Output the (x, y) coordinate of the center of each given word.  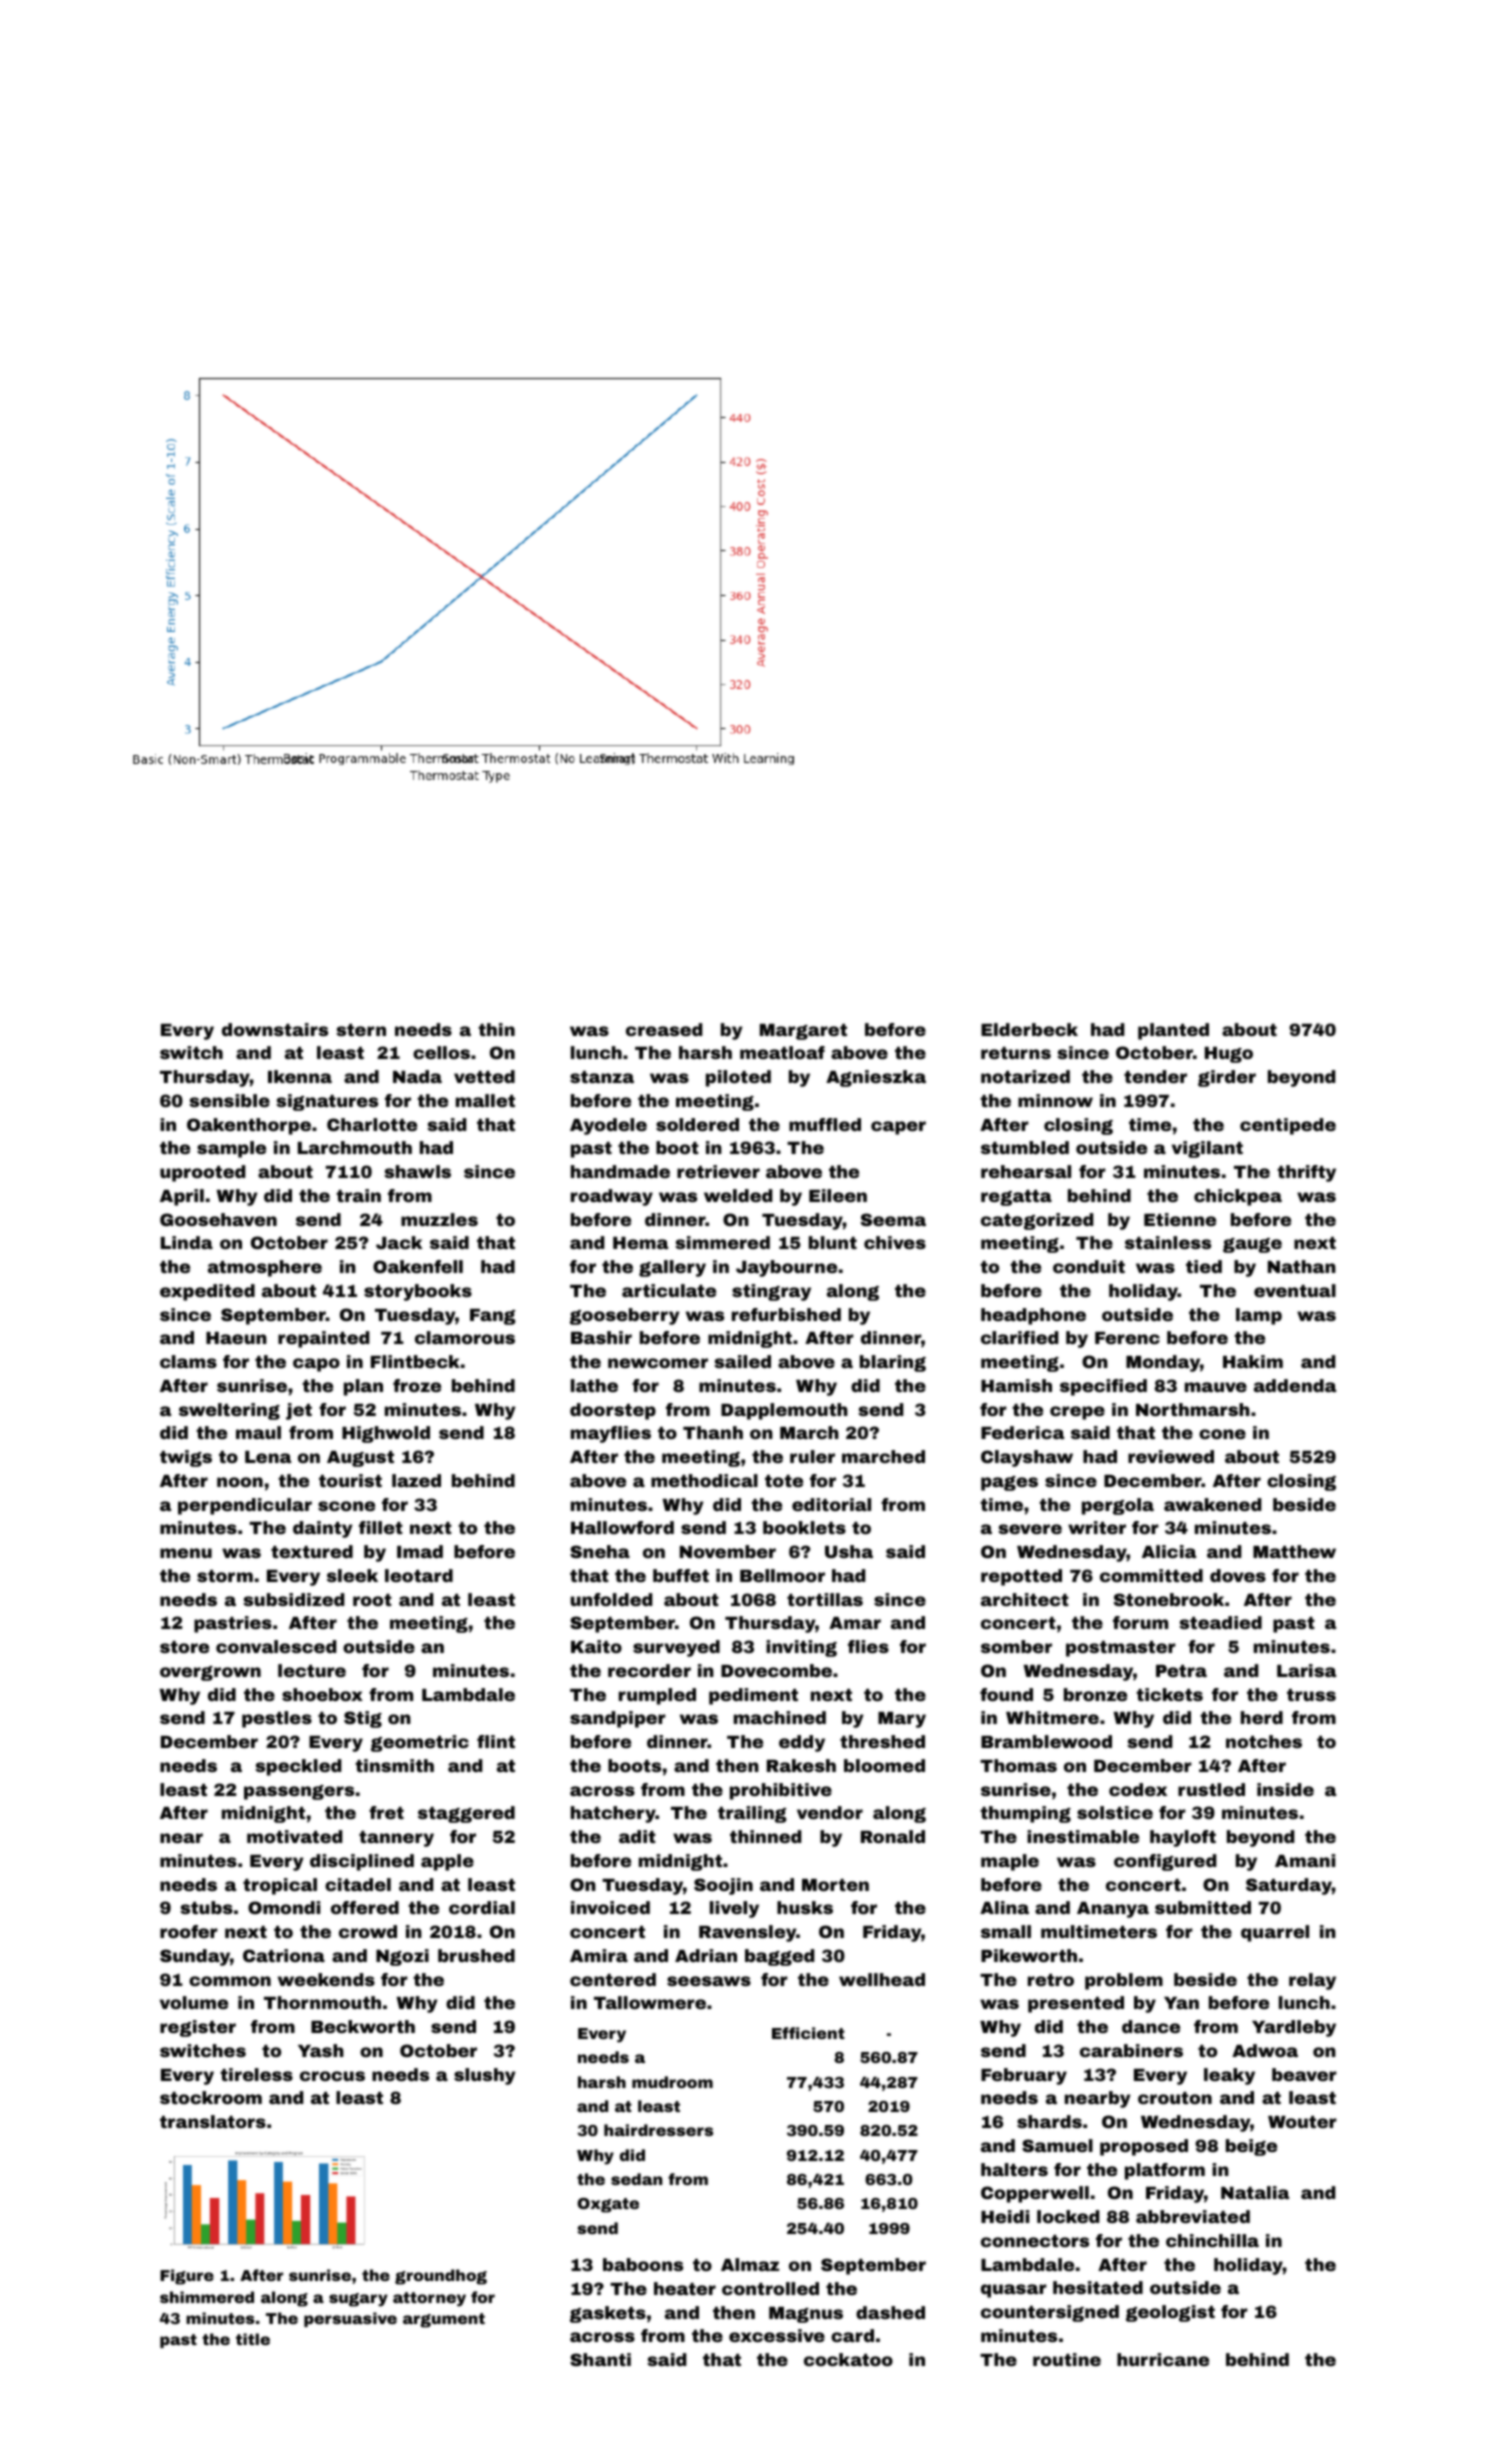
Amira (599, 1955)
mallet (485, 1100)
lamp (1259, 1316)
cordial (482, 1907)
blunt (833, 1242)
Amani (1305, 1860)
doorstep (613, 1411)
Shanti (600, 2359)
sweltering (229, 1411)
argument (444, 2320)
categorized (1037, 1221)
